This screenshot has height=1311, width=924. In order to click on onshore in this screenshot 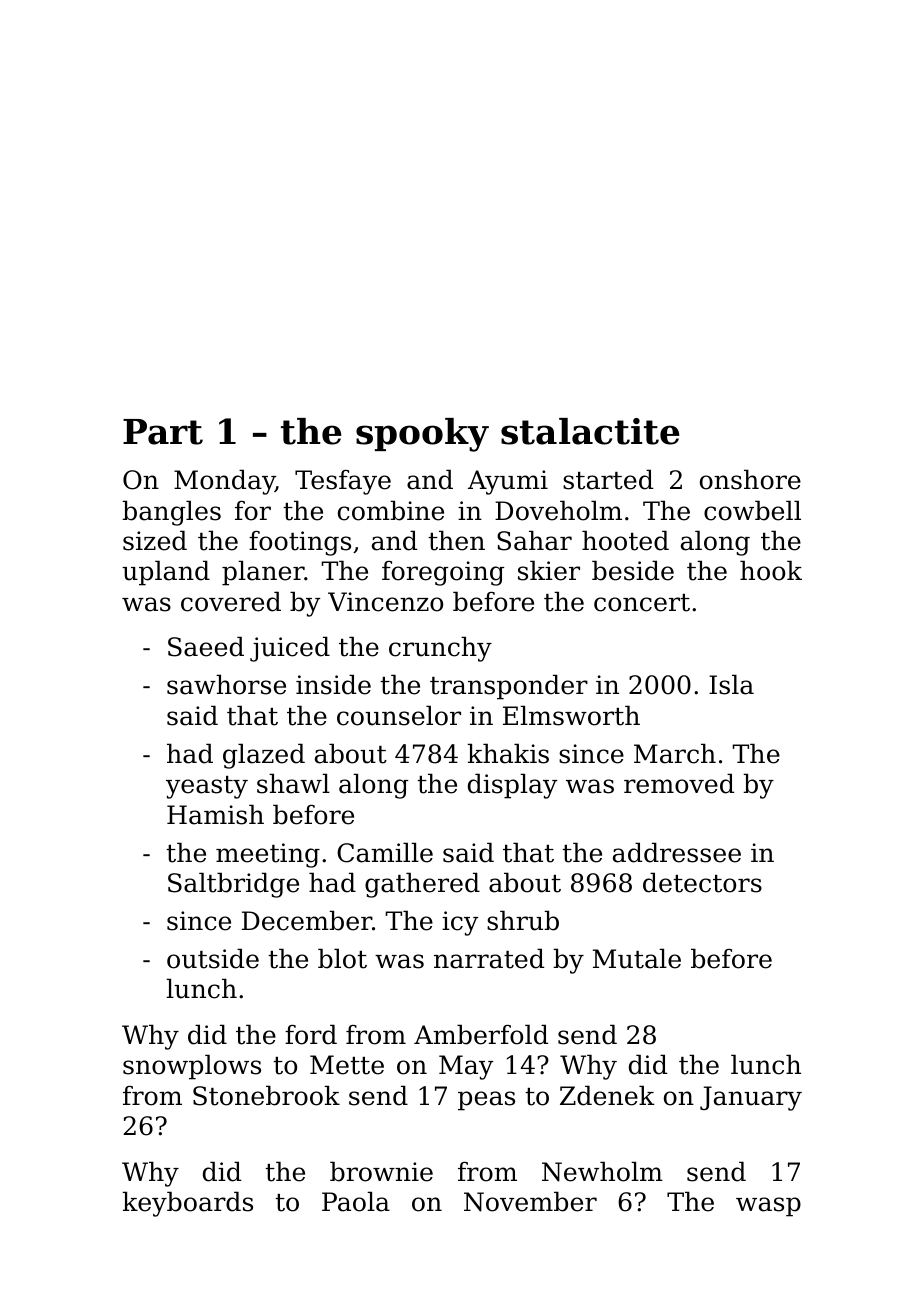, I will do `click(750, 479)`.
